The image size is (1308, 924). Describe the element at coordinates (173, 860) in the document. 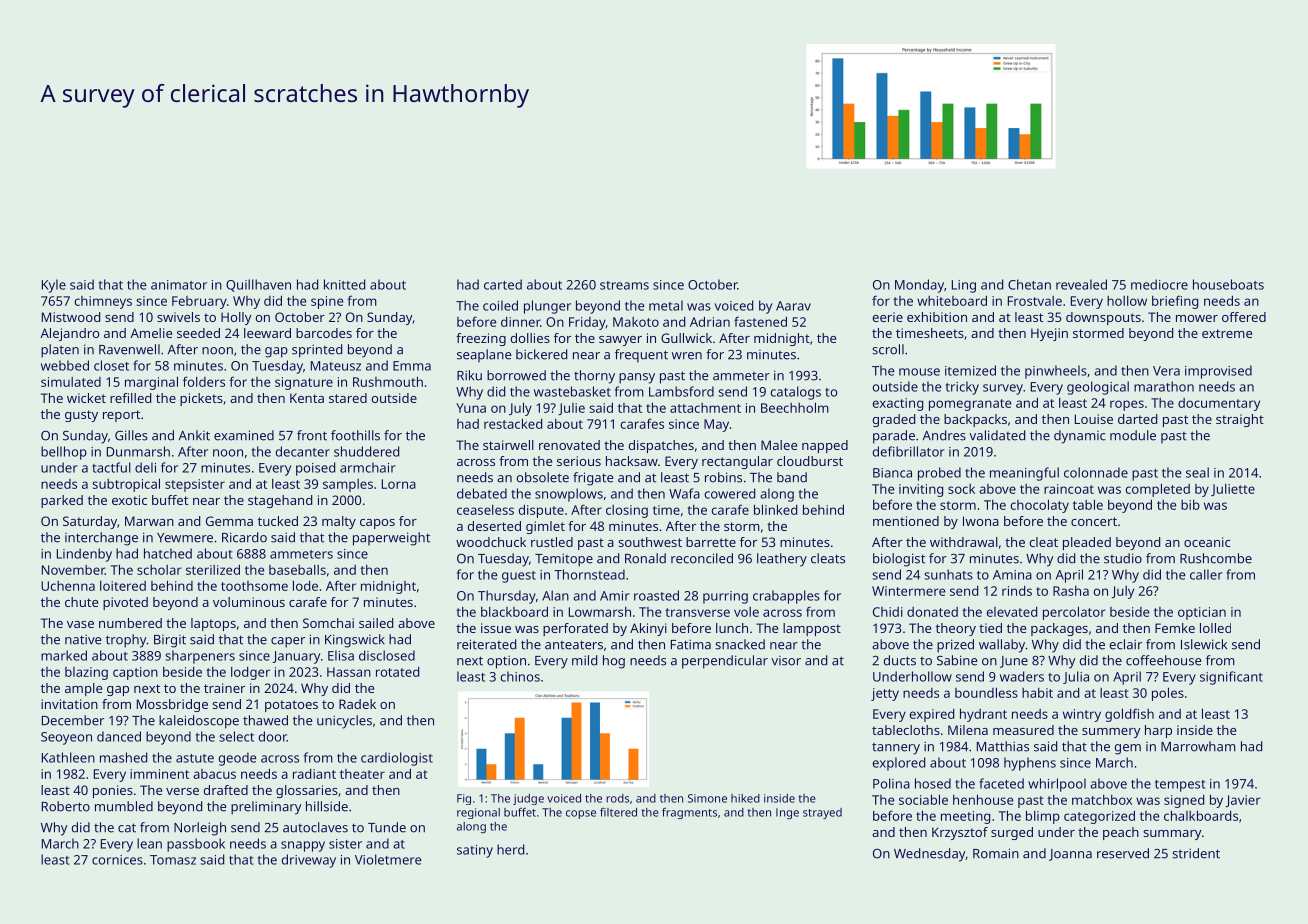

I see `Tomasz` at that location.
